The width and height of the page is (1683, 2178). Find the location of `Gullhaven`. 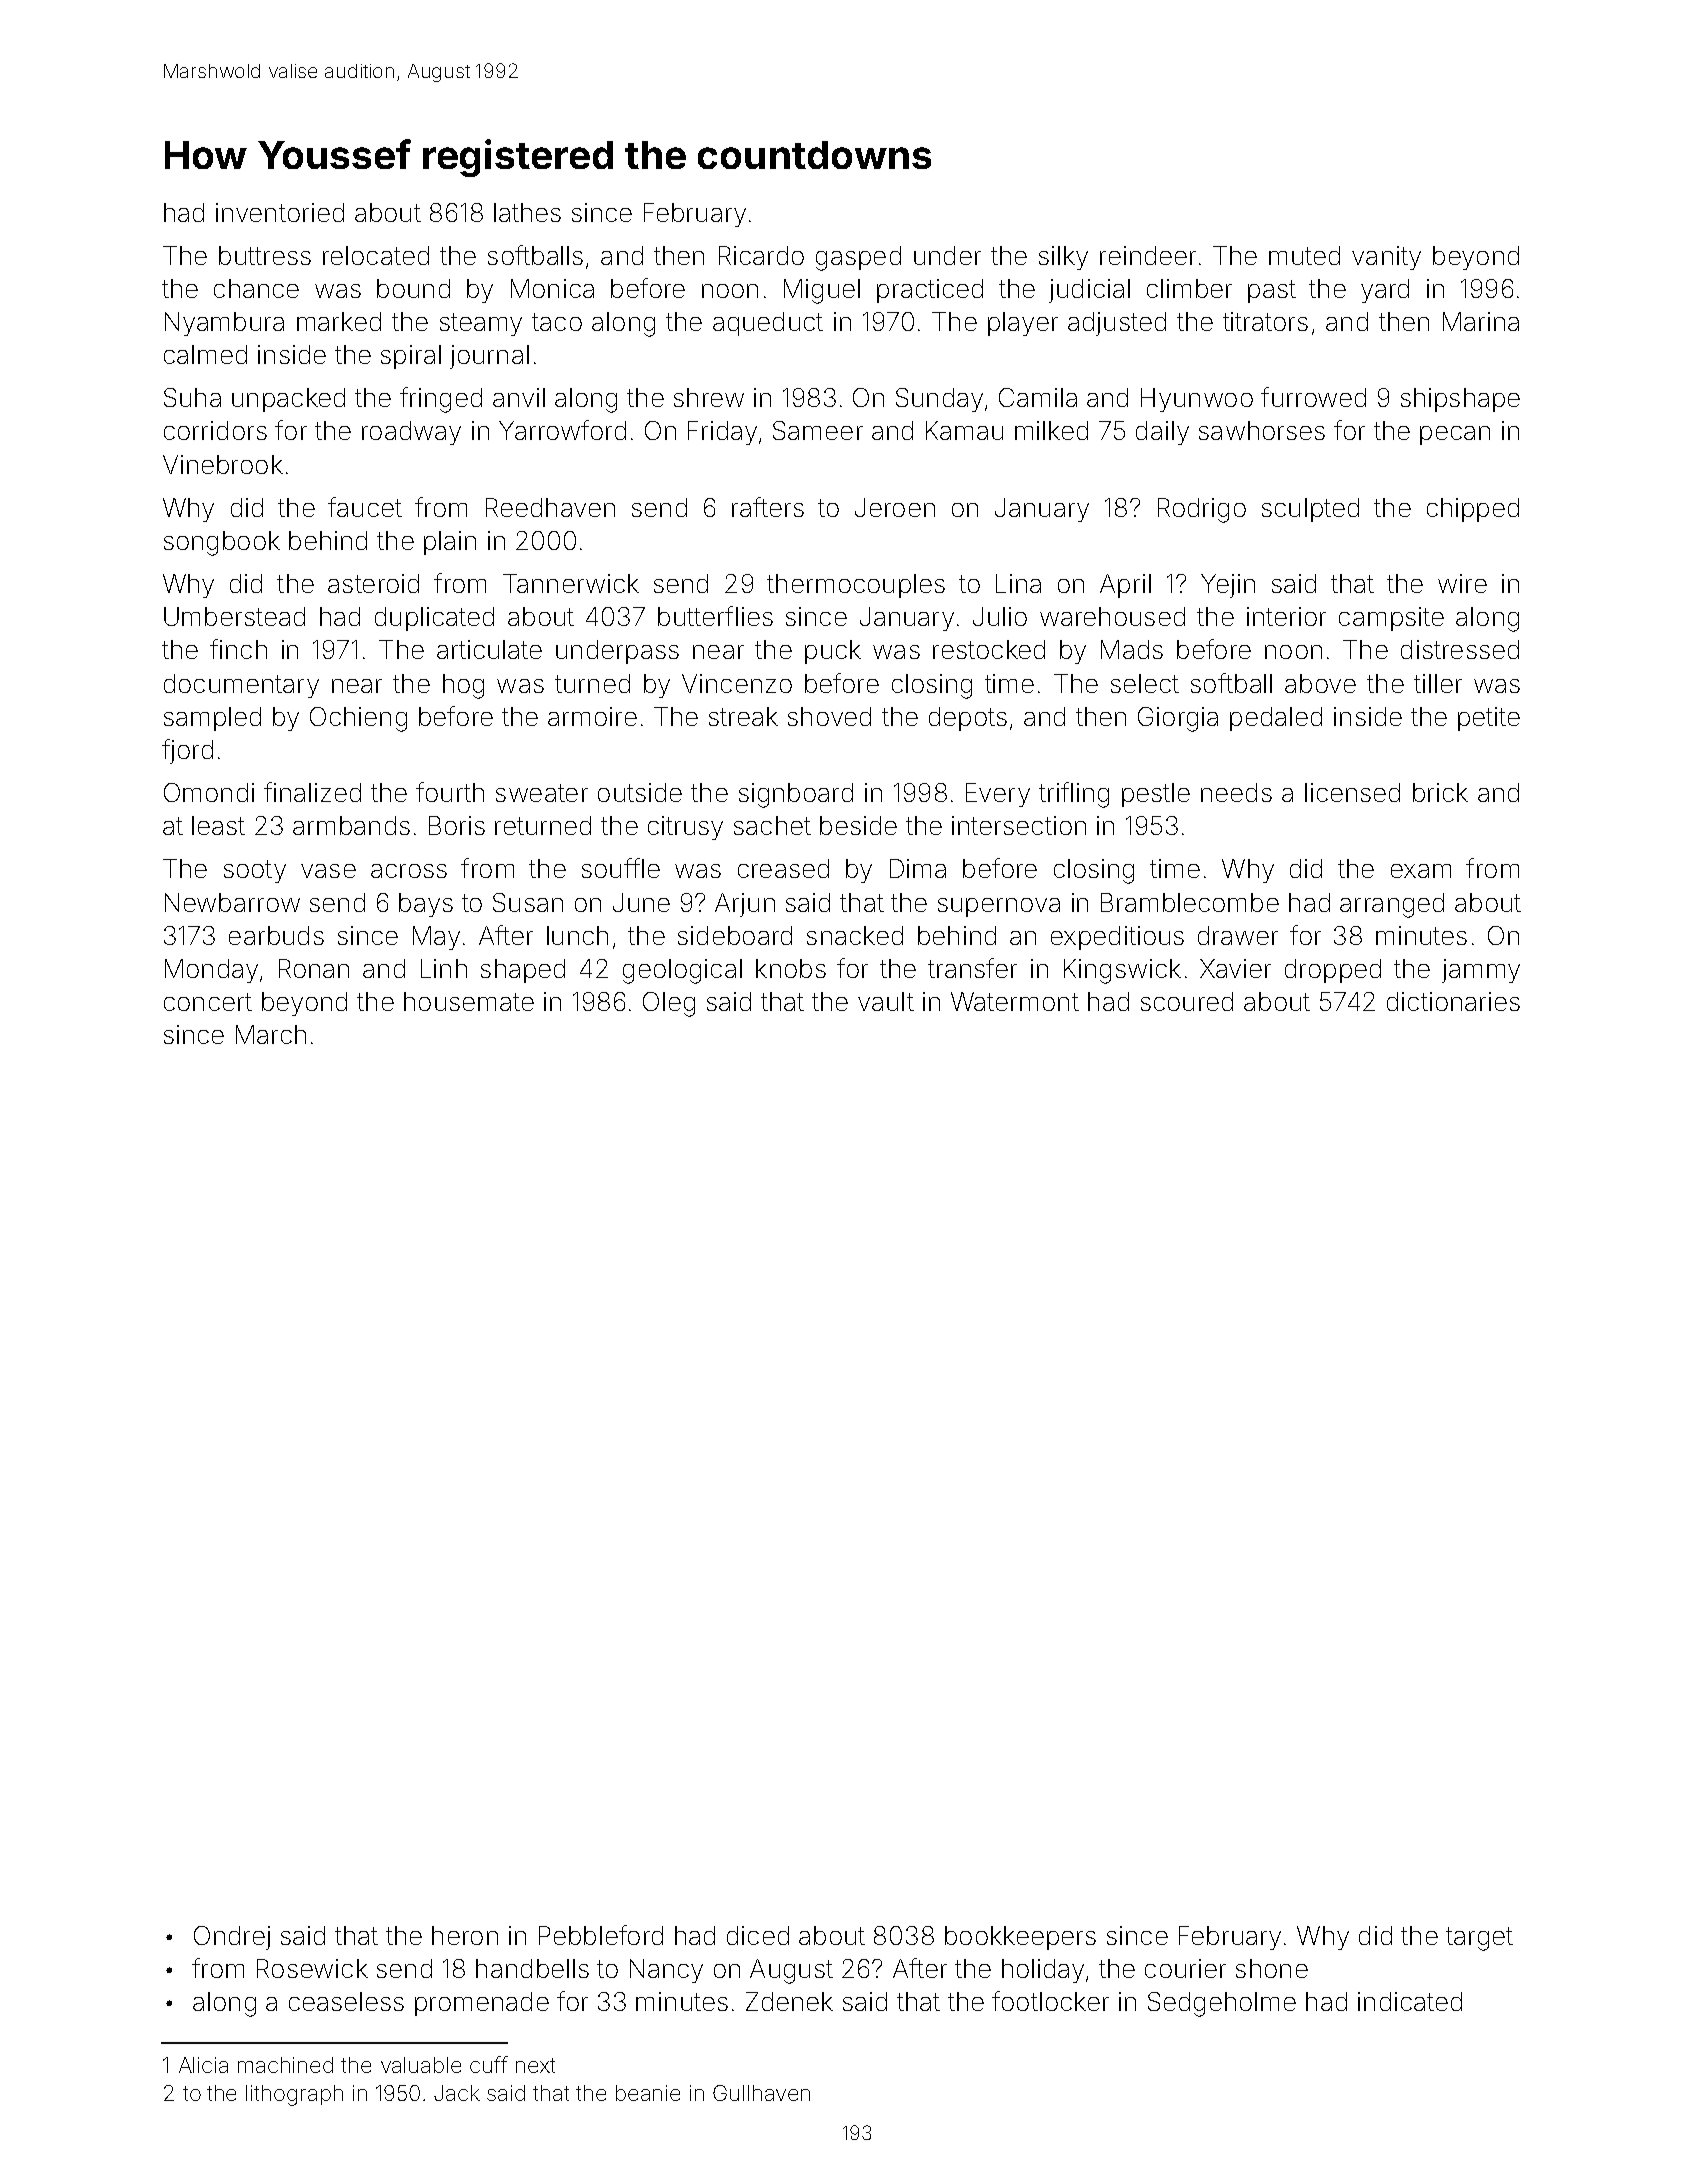

Gullhaven is located at coordinates (761, 2093).
